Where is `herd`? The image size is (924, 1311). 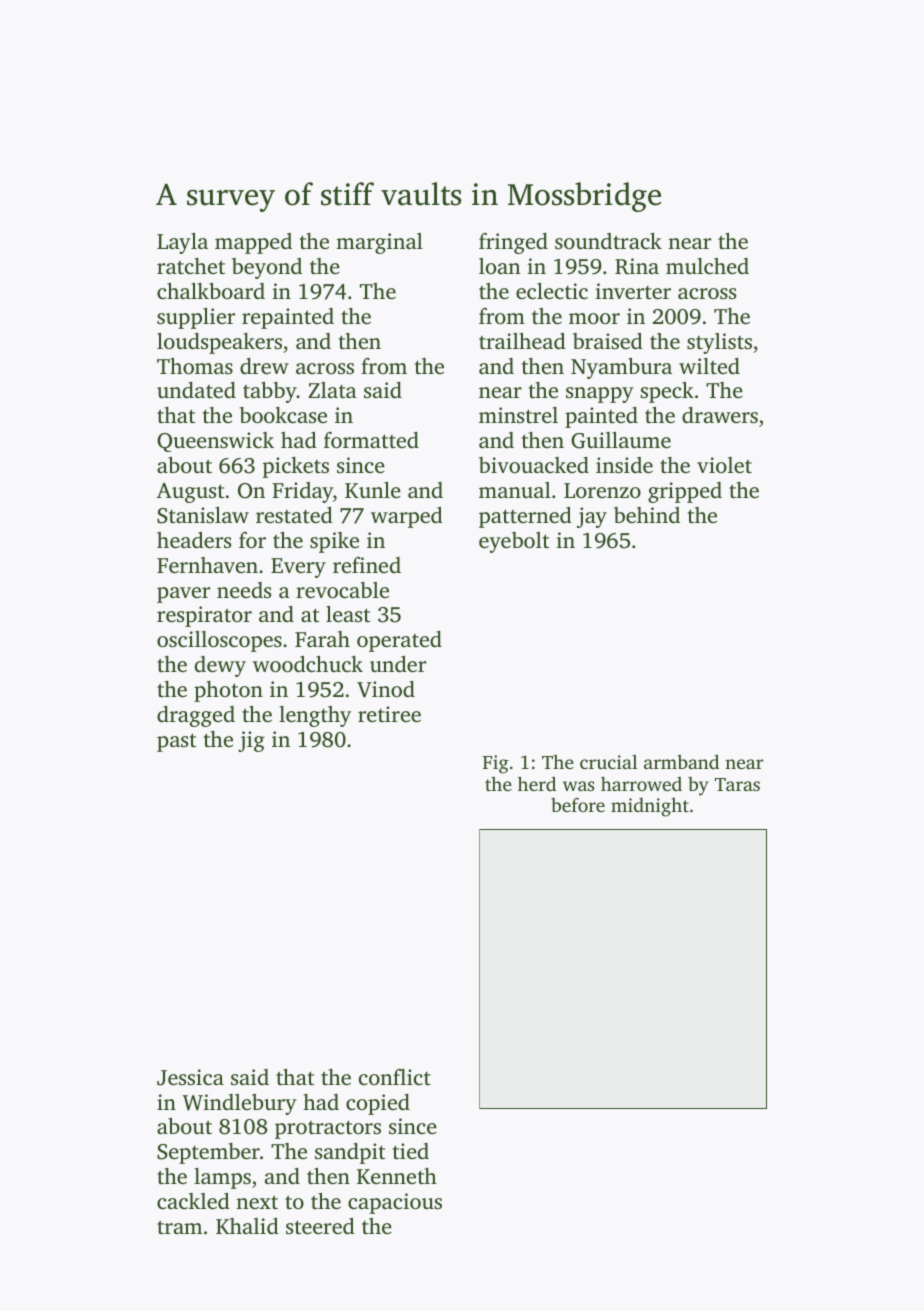
herd is located at coordinates (537, 783).
